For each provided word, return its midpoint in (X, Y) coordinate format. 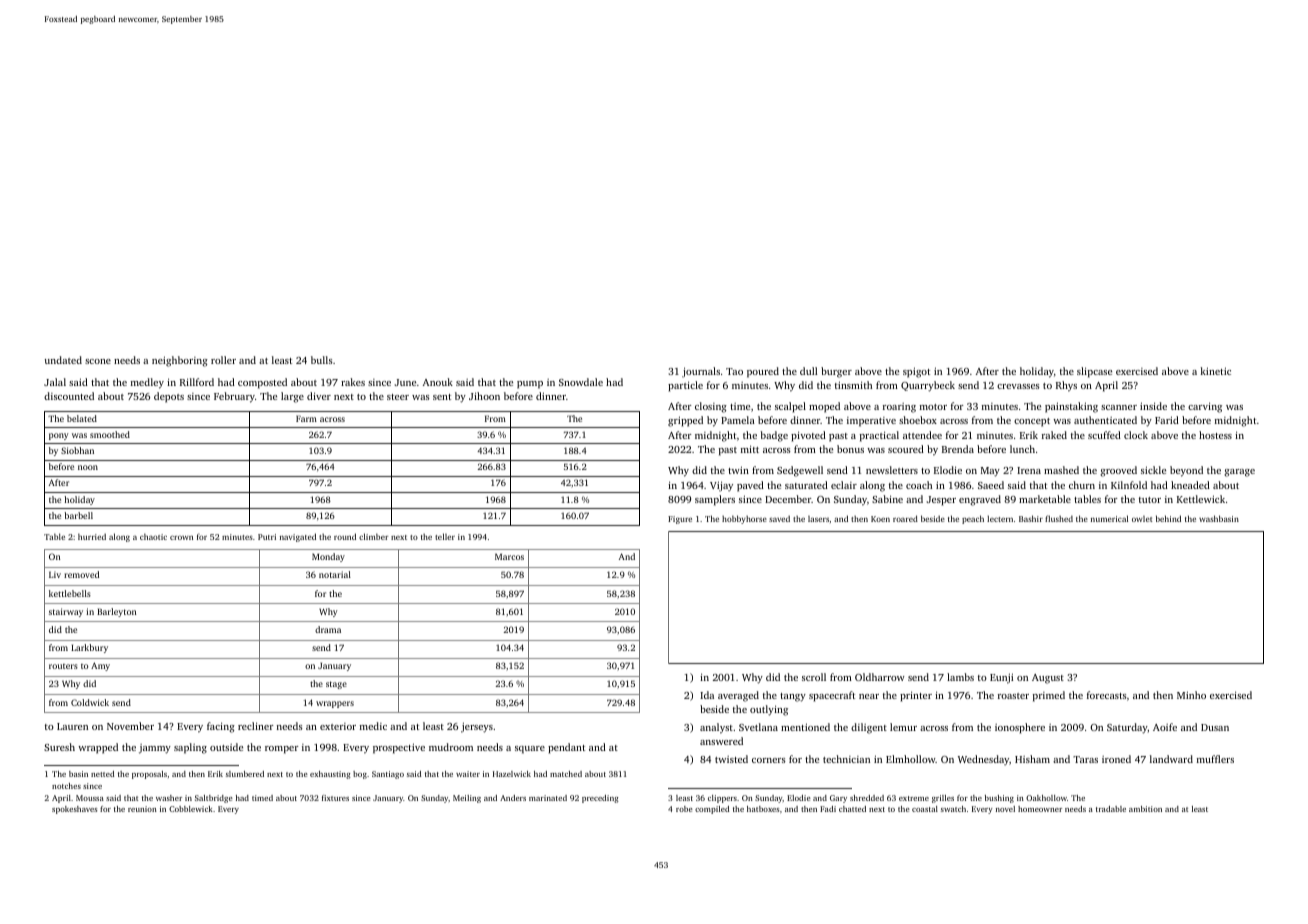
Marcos (509, 556)
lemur (903, 727)
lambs (960, 677)
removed (81, 574)
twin (738, 470)
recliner (256, 726)
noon (88, 467)
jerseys (477, 727)
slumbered (245, 774)
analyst (716, 728)
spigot (916, 372)
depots (169, 397)
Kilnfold (1129, 485)
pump (530, 385)
